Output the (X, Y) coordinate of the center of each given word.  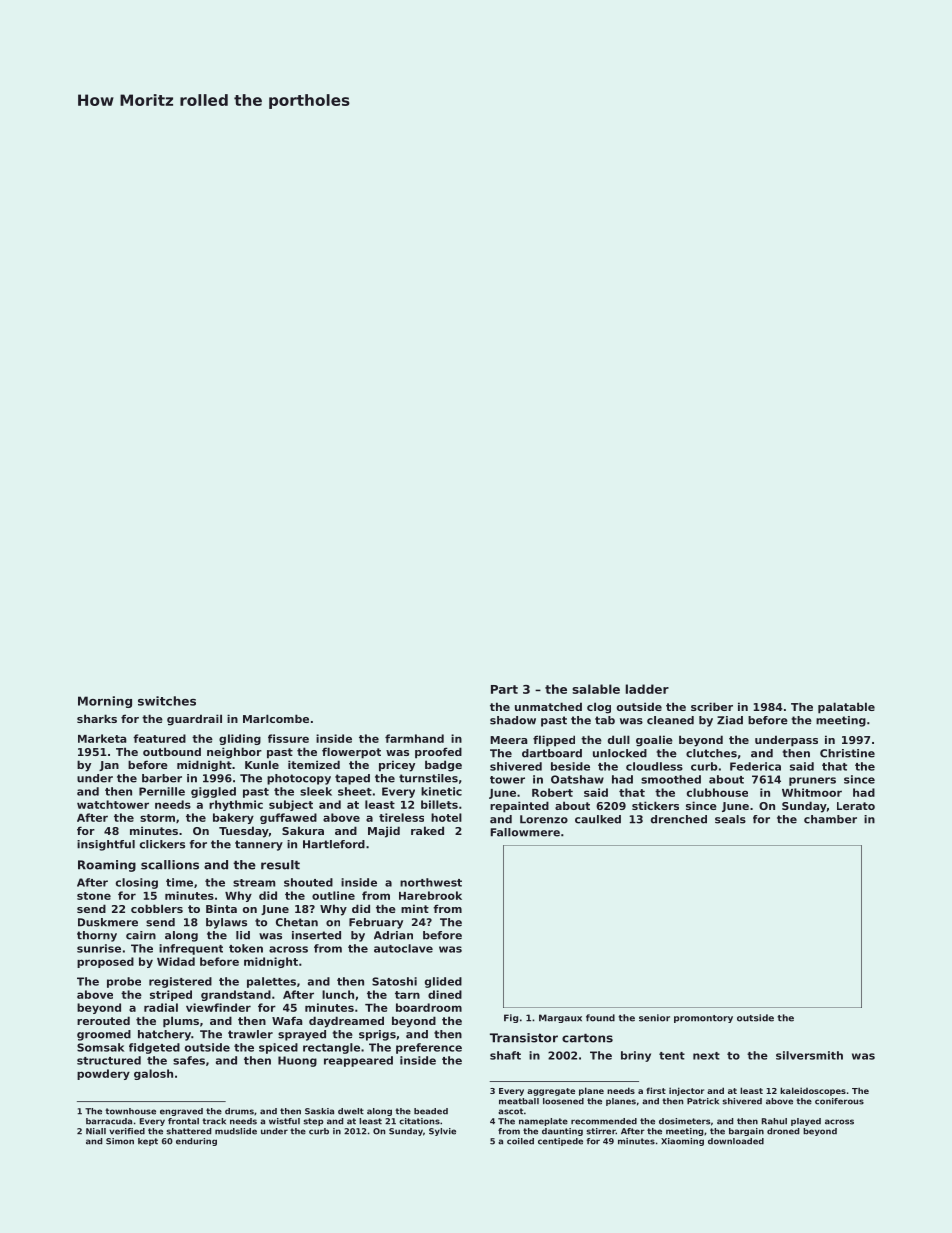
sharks (97, 718)
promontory (703, 1019)
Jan (109, 766)
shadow (513, 720)
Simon (120, 1141)
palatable (846, 708)
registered (180, 982)
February (376, 923)
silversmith (809, 1055)
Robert (552, 792)
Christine (847, 753)
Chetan (297, 922)
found (600, 1018)
